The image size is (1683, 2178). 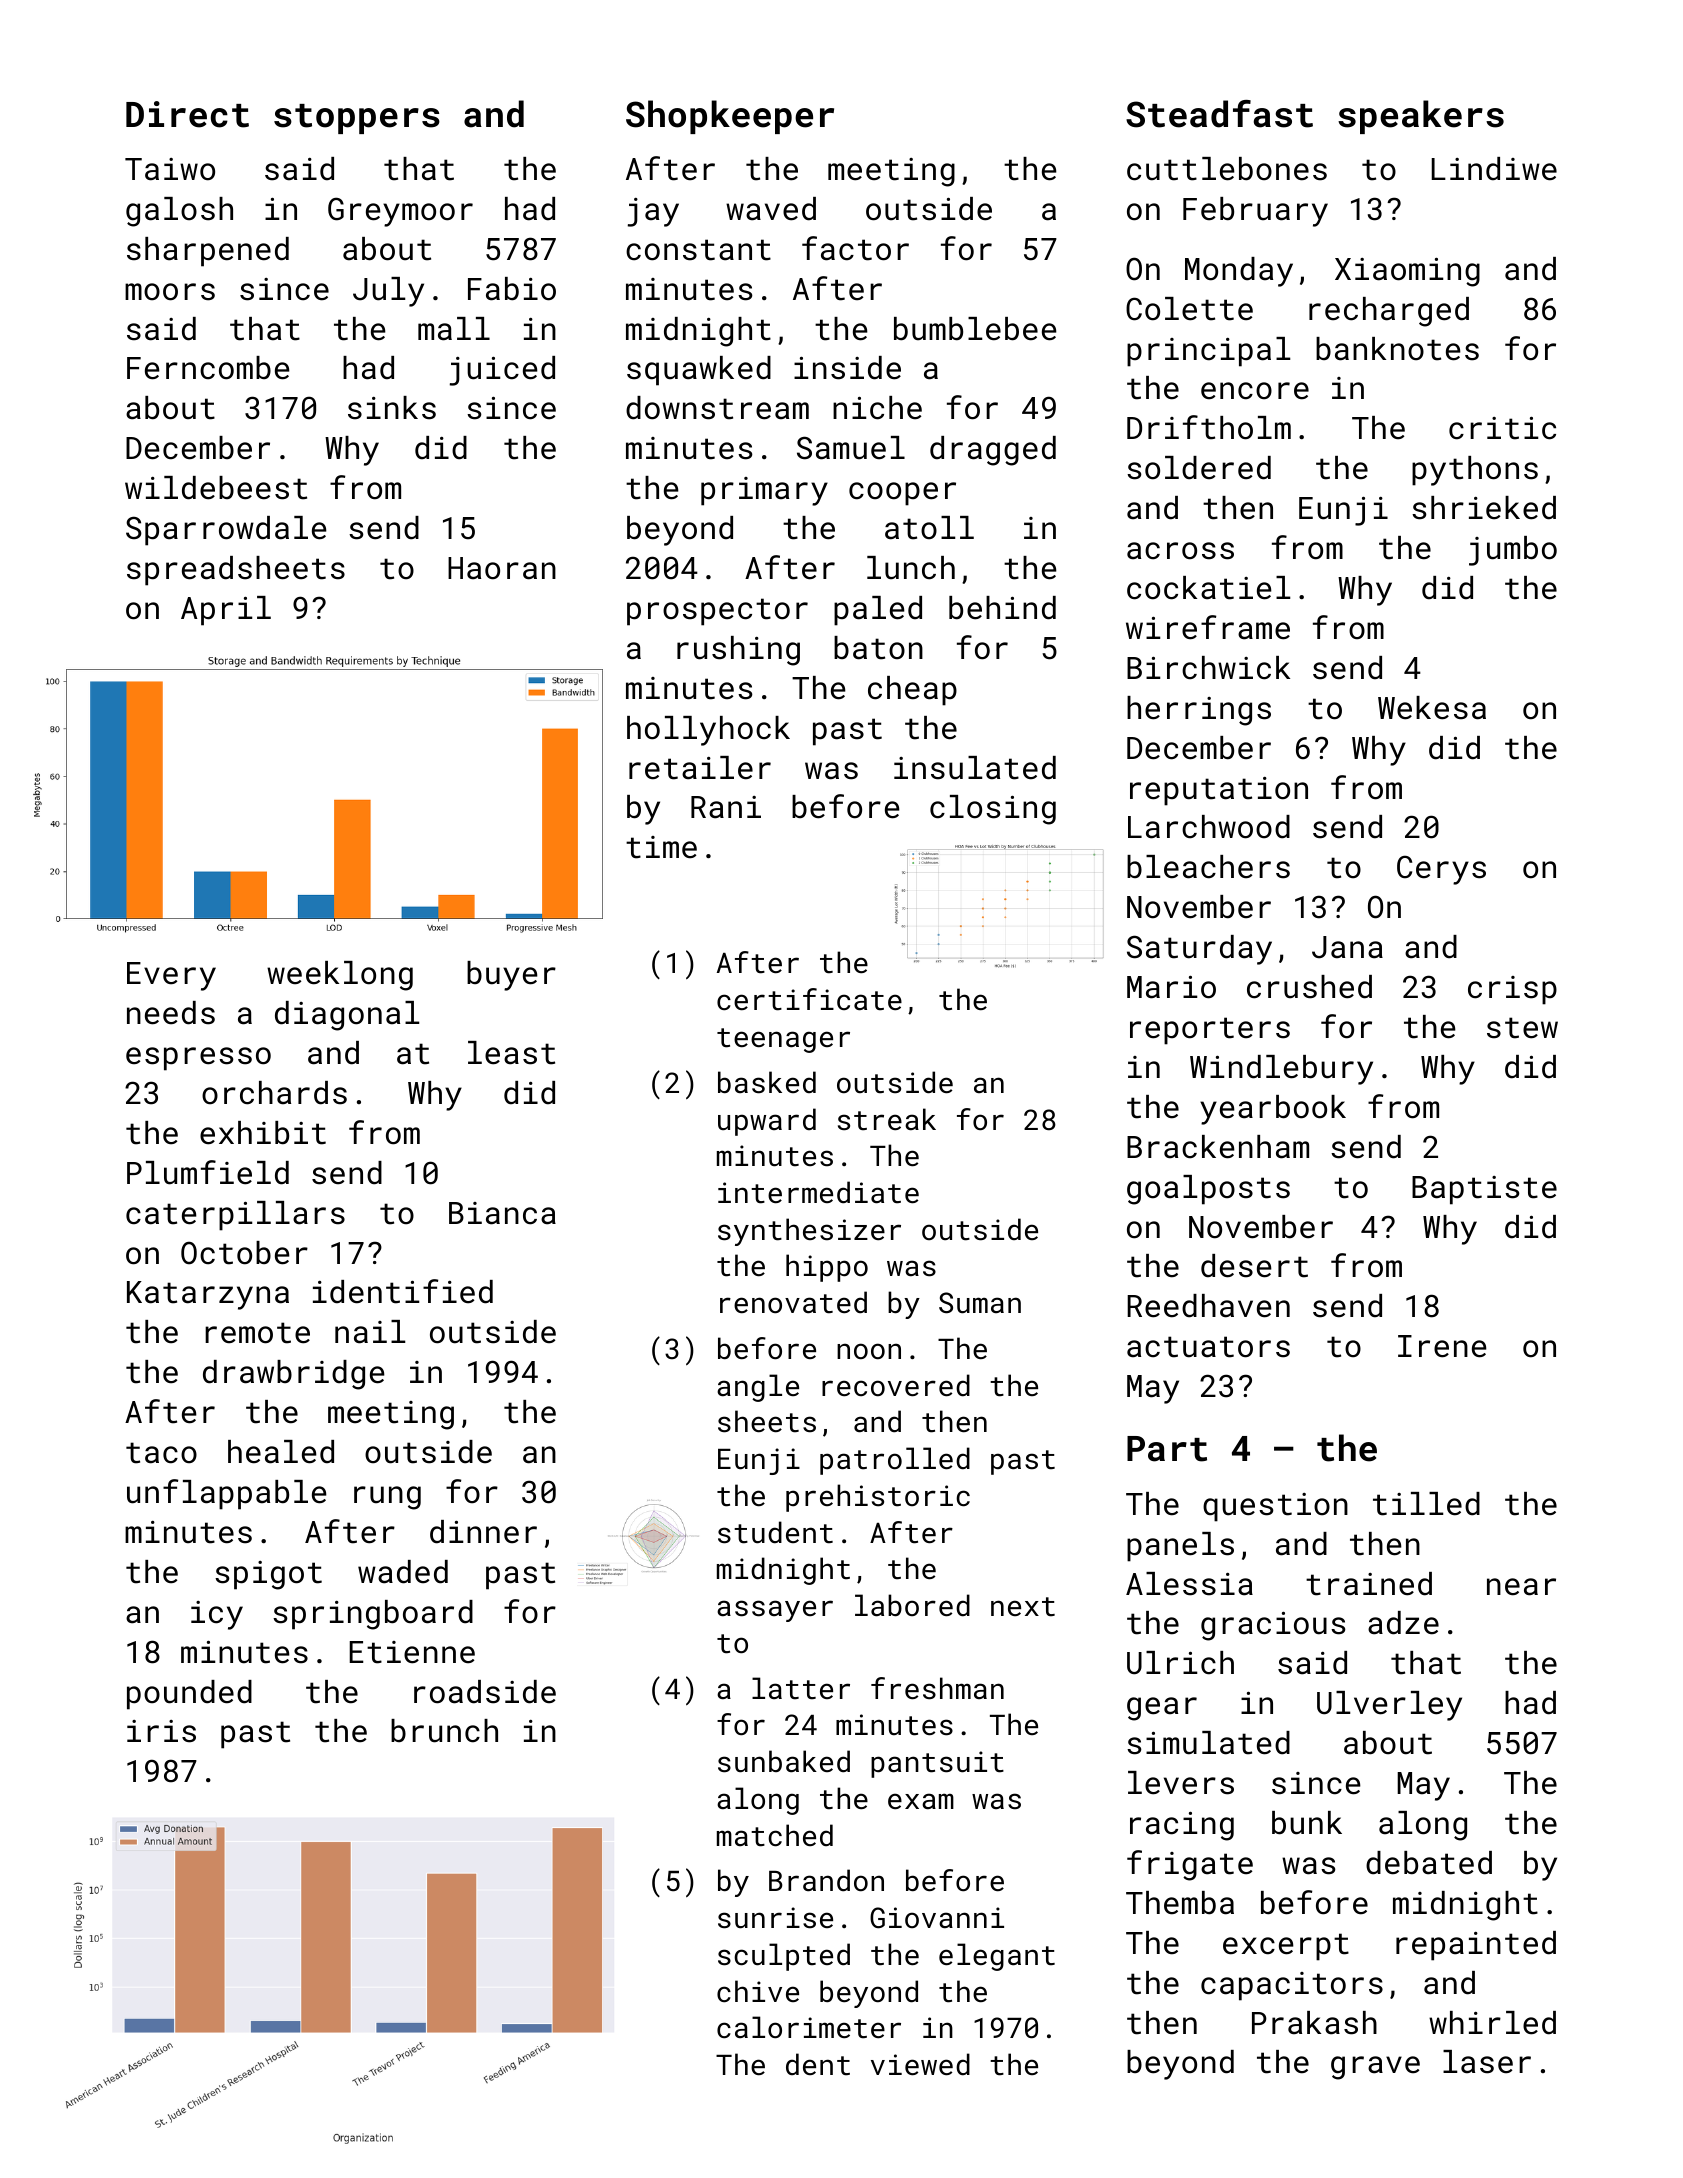 What do you see at coordinates (208, 368) in the page?
I see `Ferncombe` at bounding box center [208, 368].
